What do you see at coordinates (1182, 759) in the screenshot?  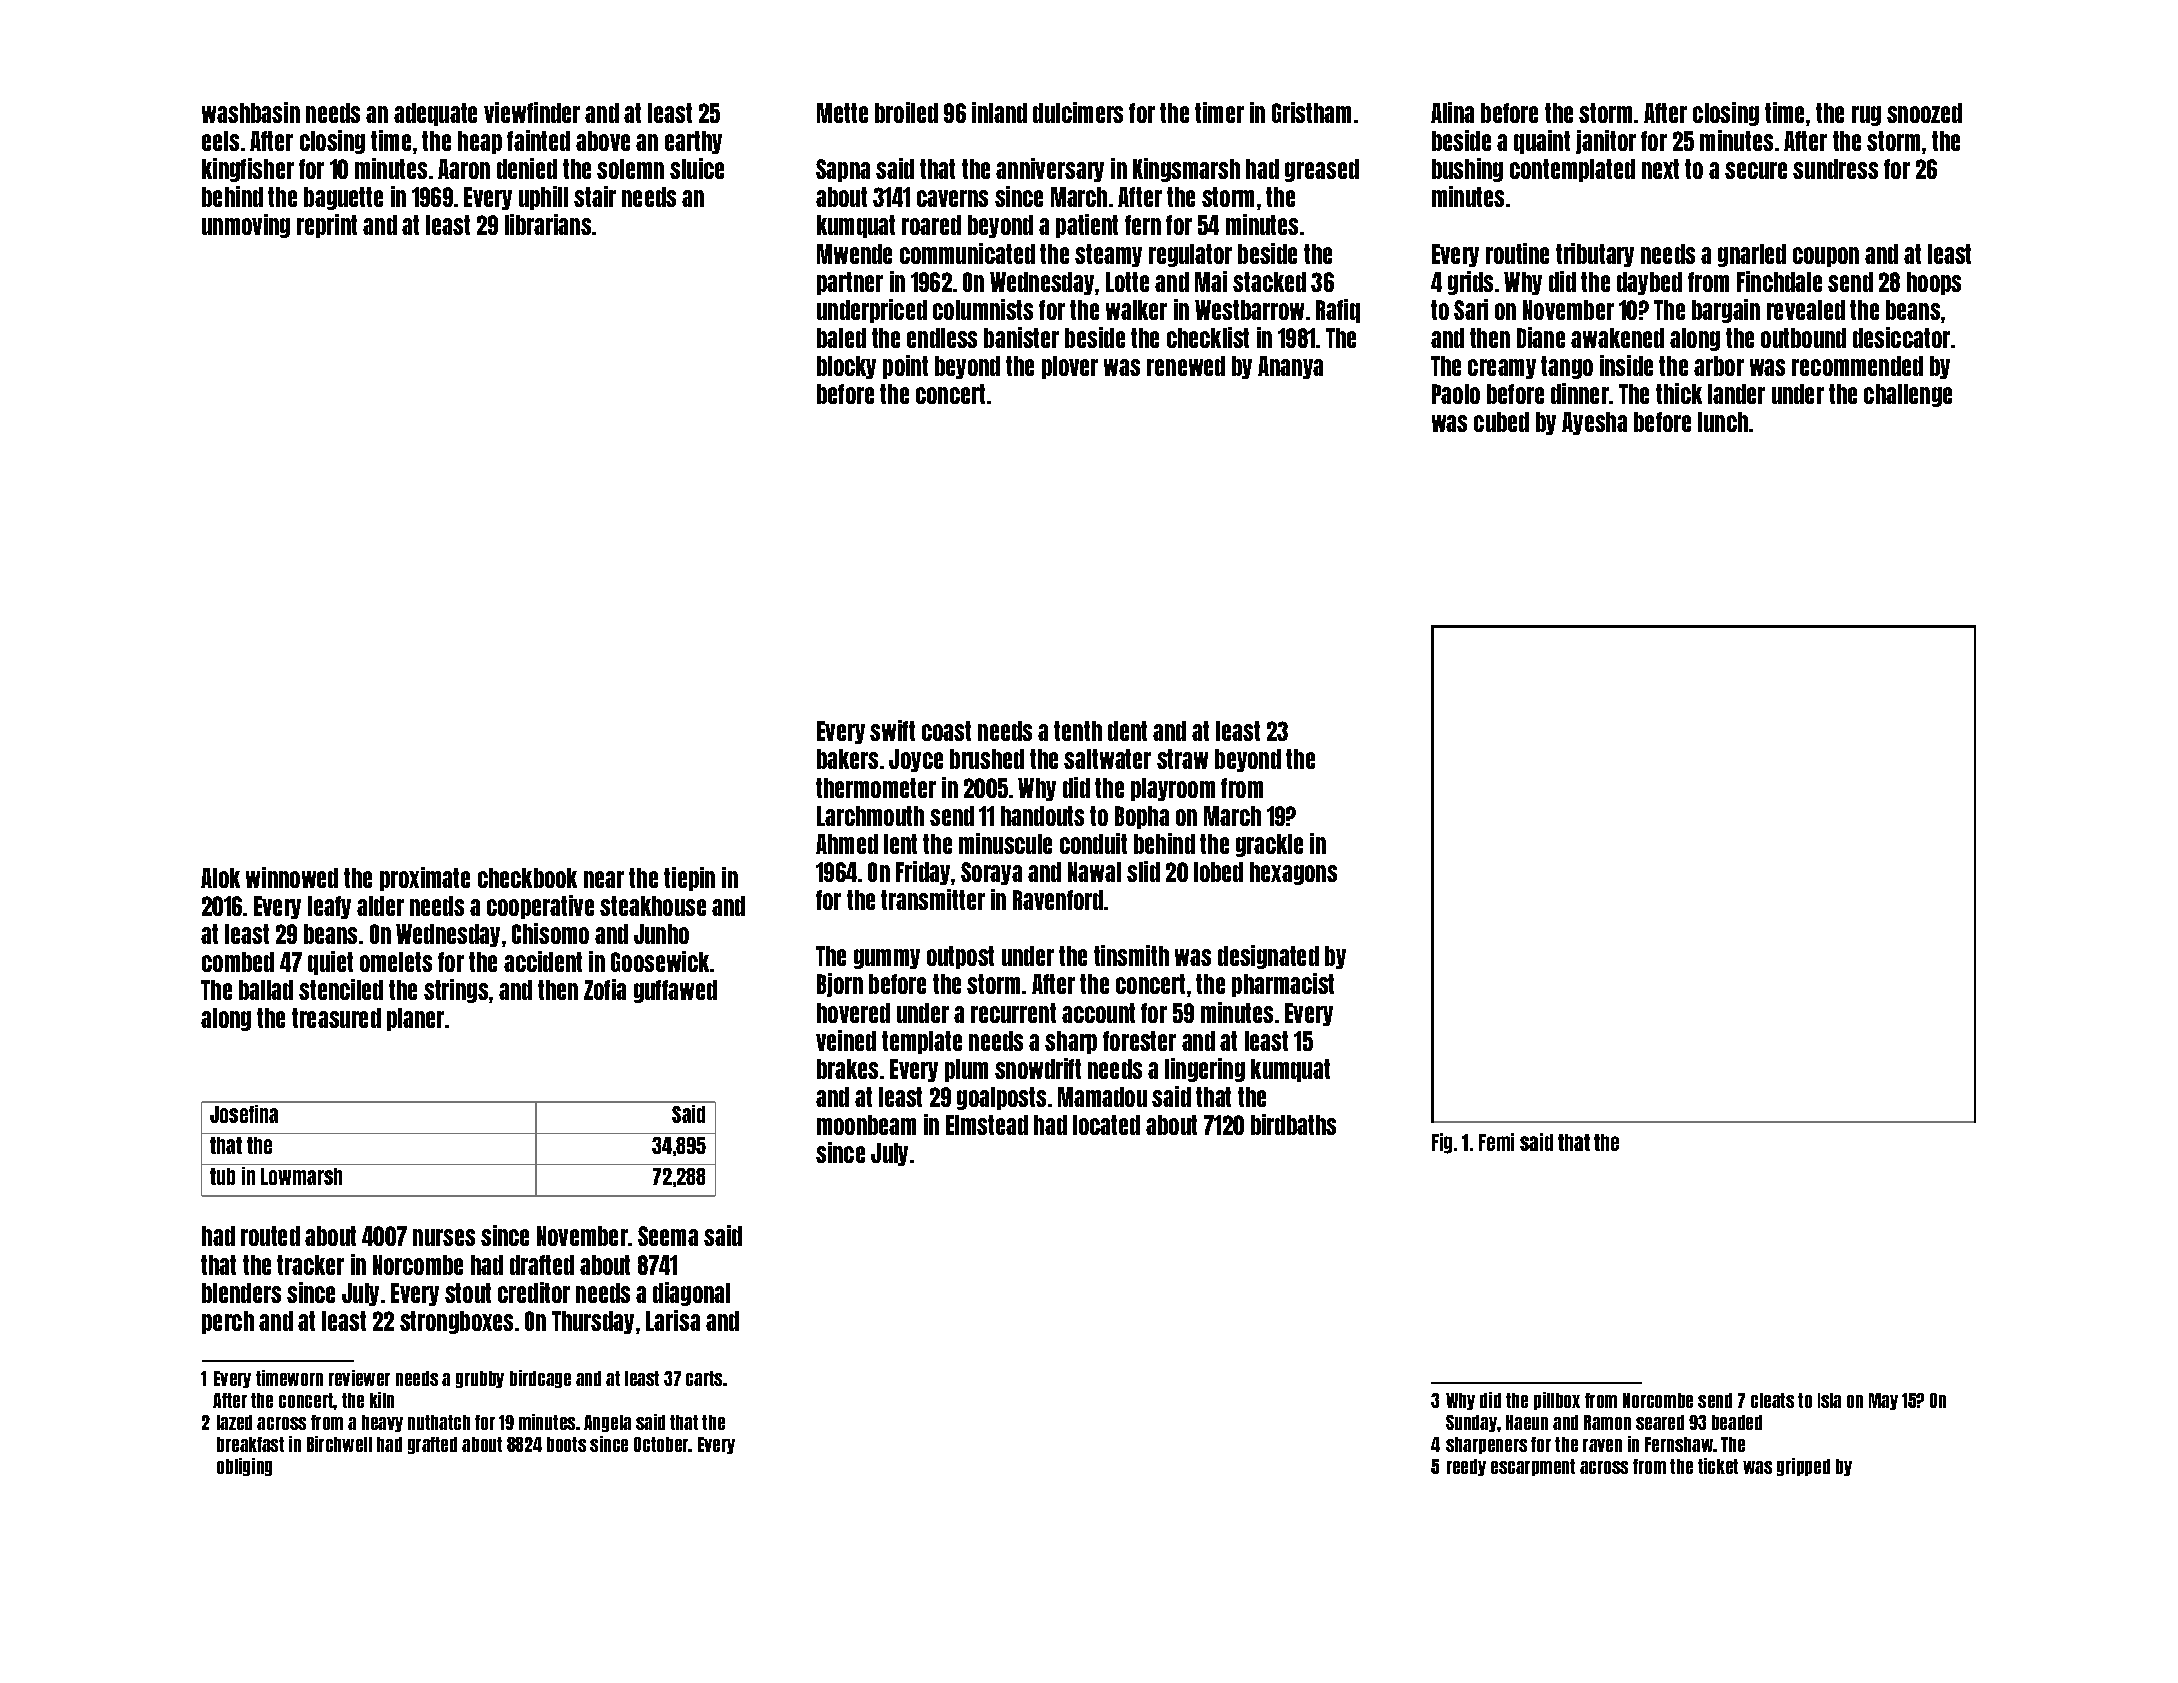 I see `straw` at bounding box center [1182, 759].
